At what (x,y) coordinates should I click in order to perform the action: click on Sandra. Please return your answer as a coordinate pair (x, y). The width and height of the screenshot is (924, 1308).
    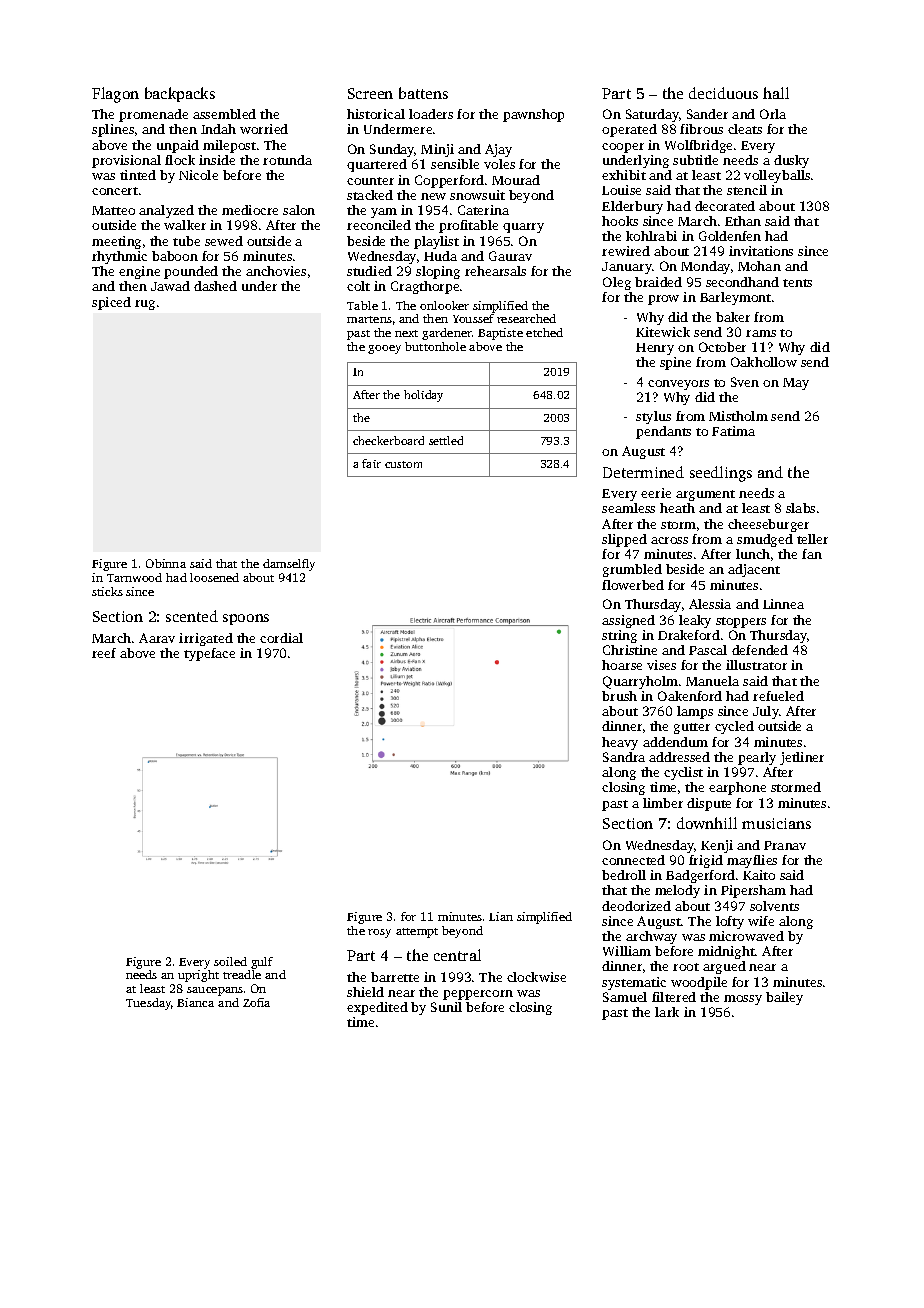
    Looking at the image, I should click on (624, 757).
